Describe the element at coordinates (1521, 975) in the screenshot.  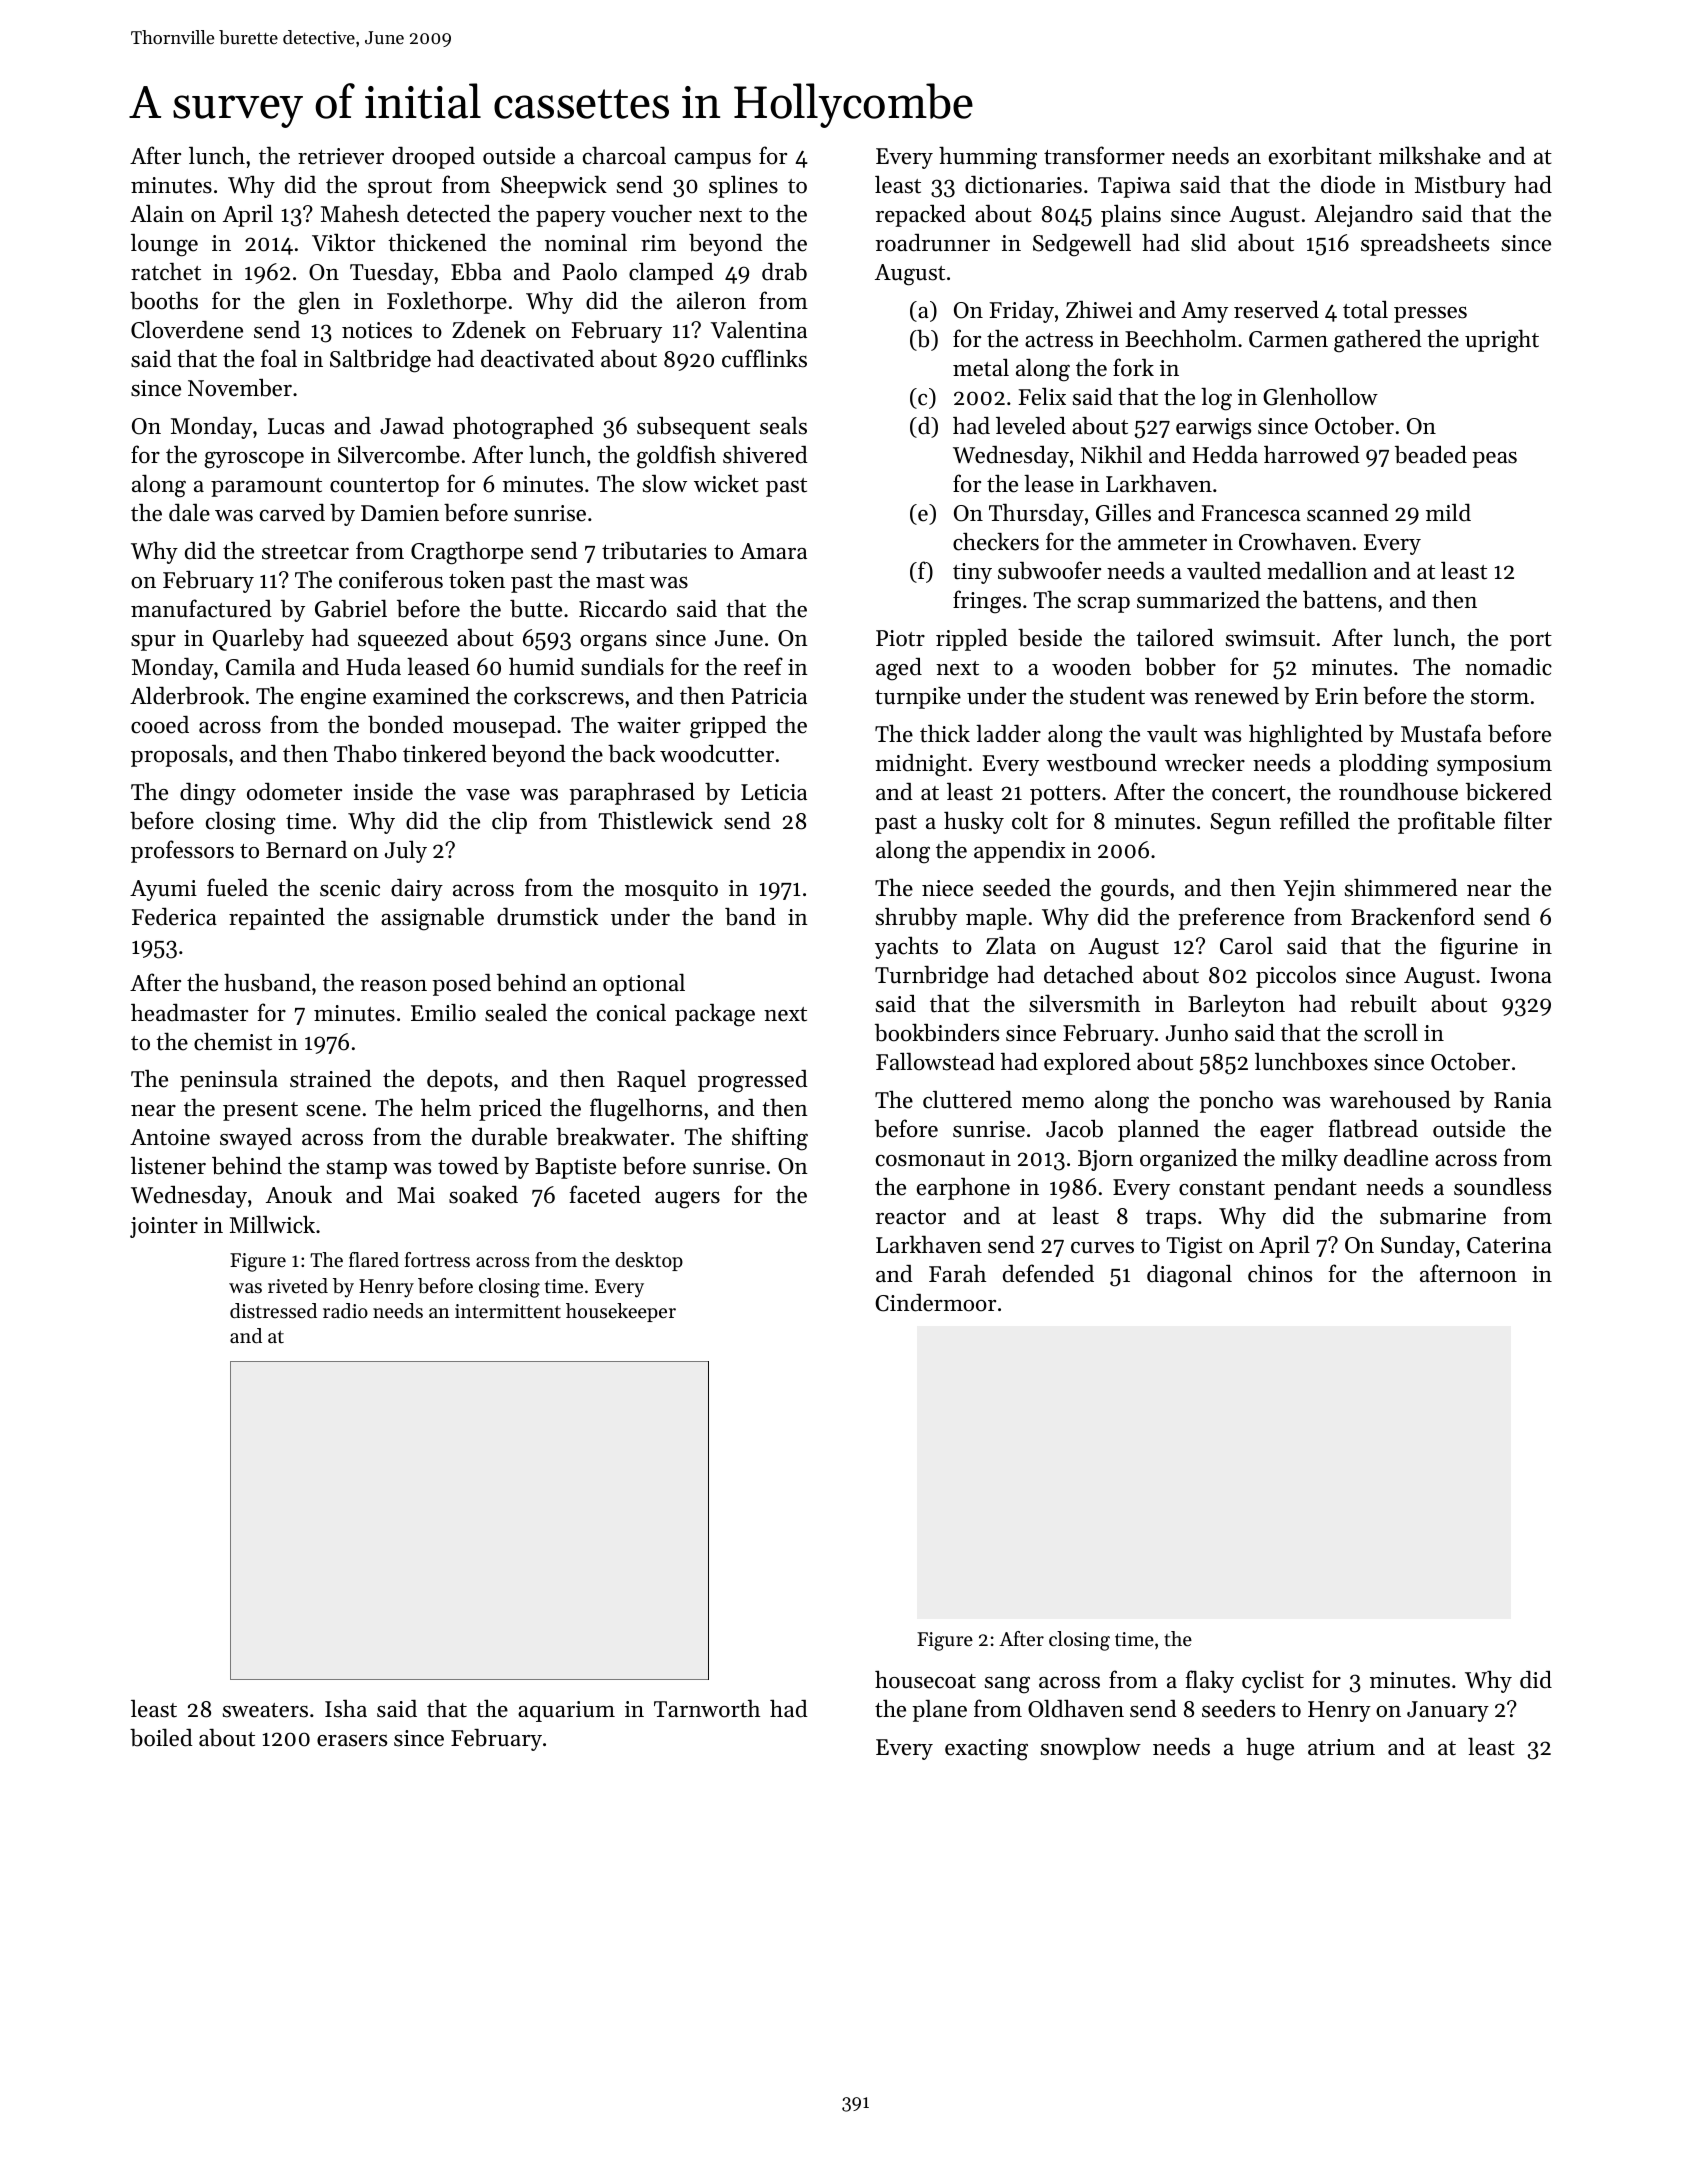
I see `Iwona` at that location.
